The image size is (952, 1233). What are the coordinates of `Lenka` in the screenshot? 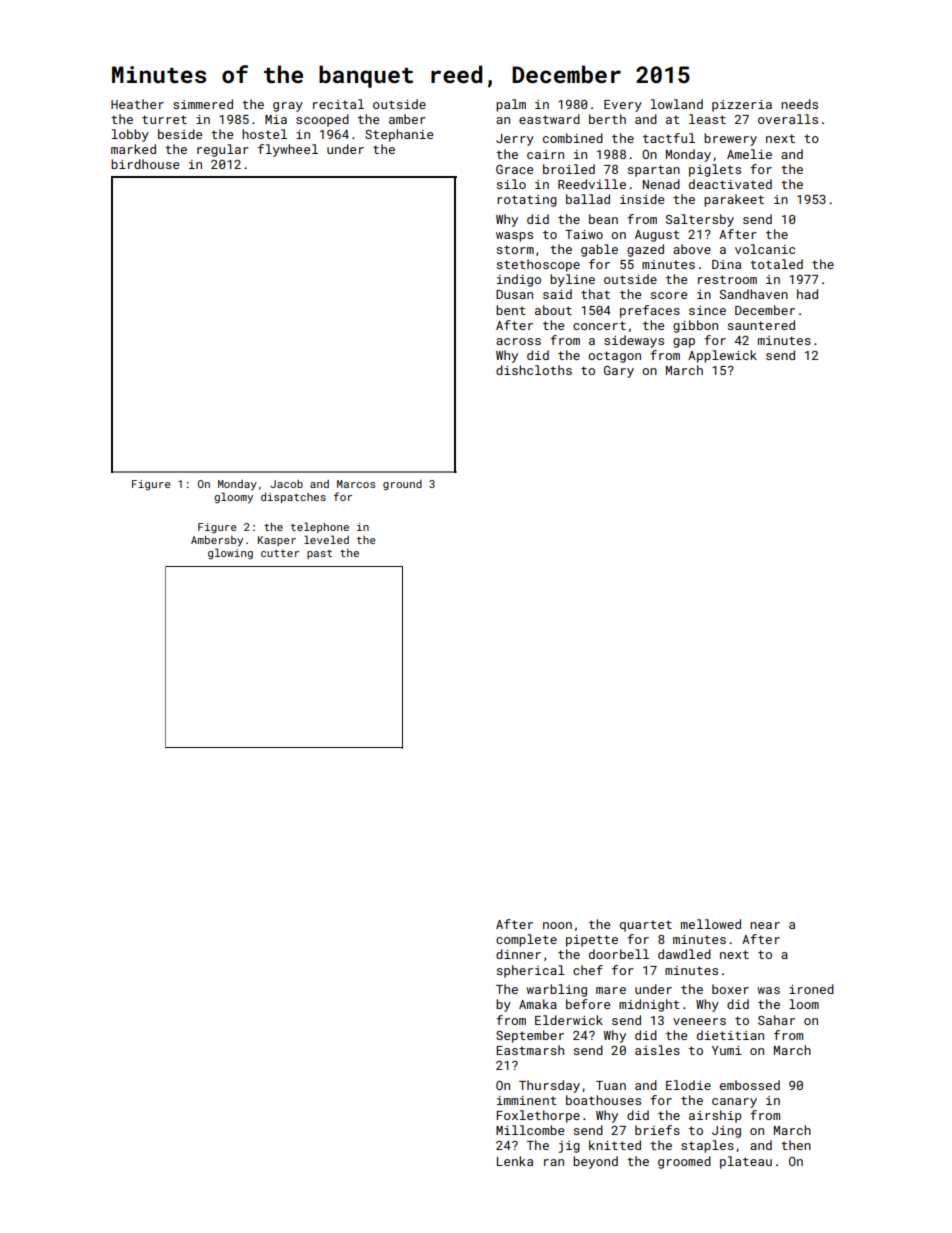 It's located at (515, 1161).
